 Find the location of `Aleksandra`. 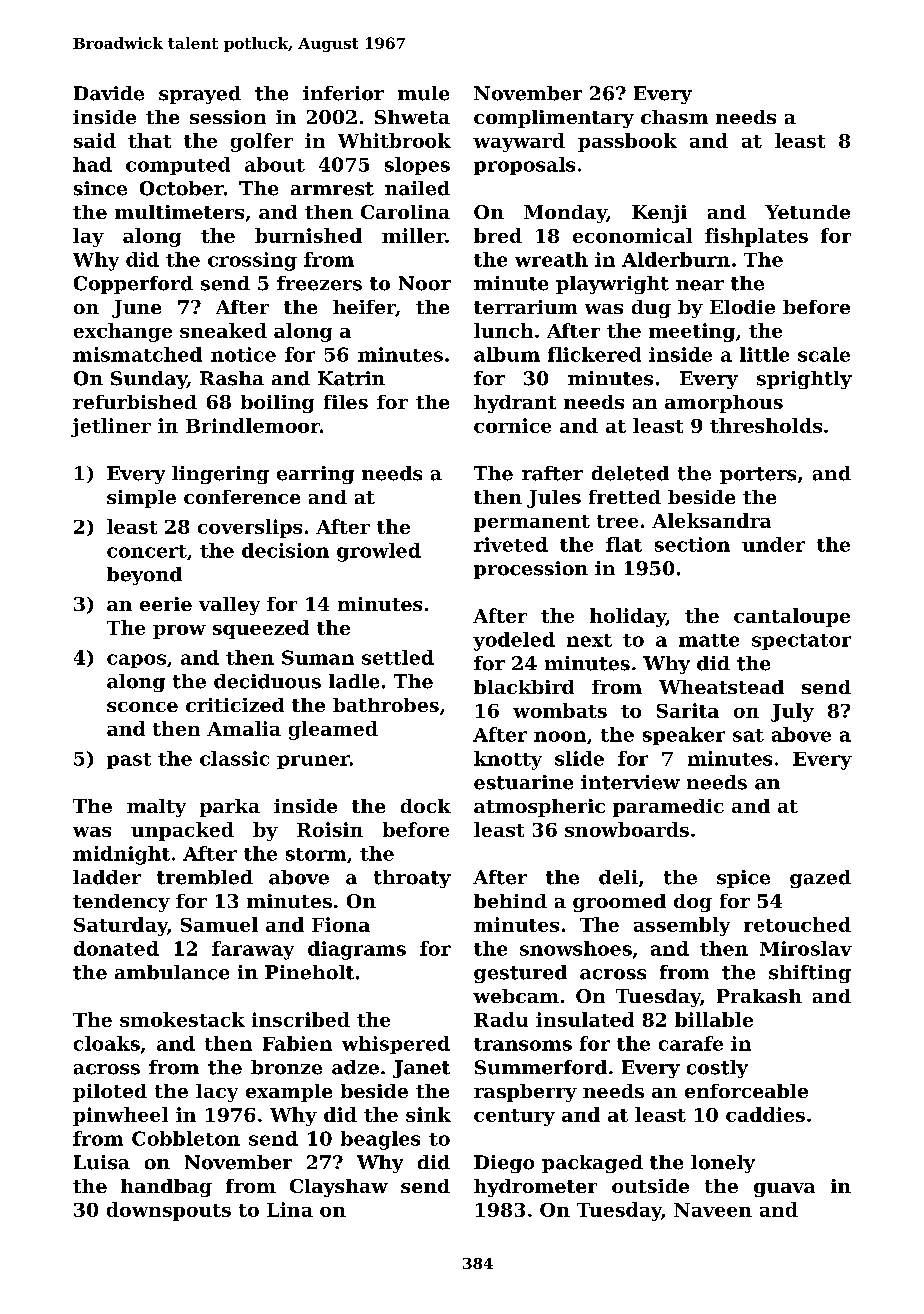

Aleksandra is located at coordinates (711, 520).
